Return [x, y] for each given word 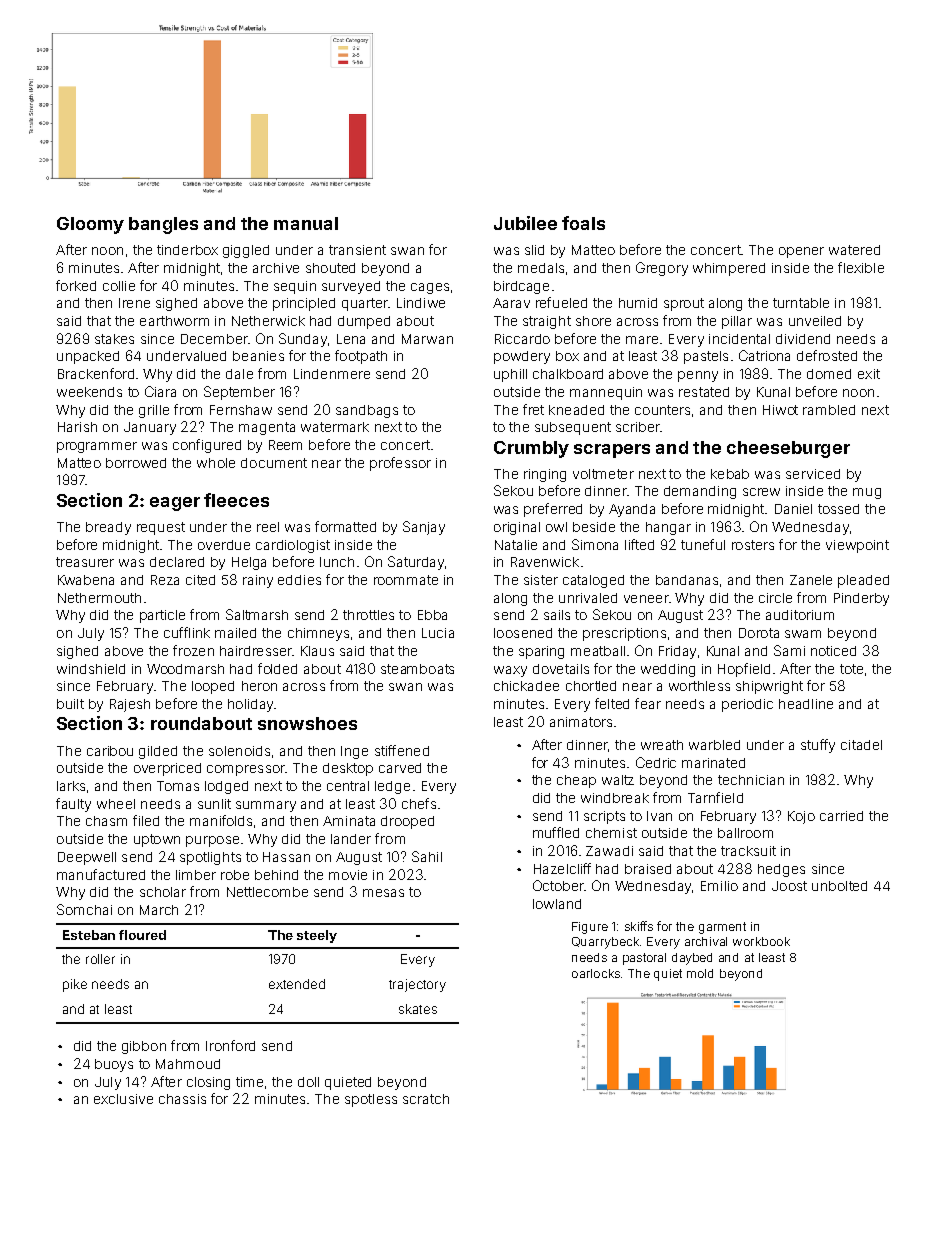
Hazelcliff [562, 868]
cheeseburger [788, 449]
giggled [246, 251]
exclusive [123, 1099]
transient [357, 250]
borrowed [136, 463]
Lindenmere [332, 374]
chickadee [526, 686]
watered [854, 250]
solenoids [239, 751]
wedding [668, 670]
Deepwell [87, 858]
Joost [789, 886]
